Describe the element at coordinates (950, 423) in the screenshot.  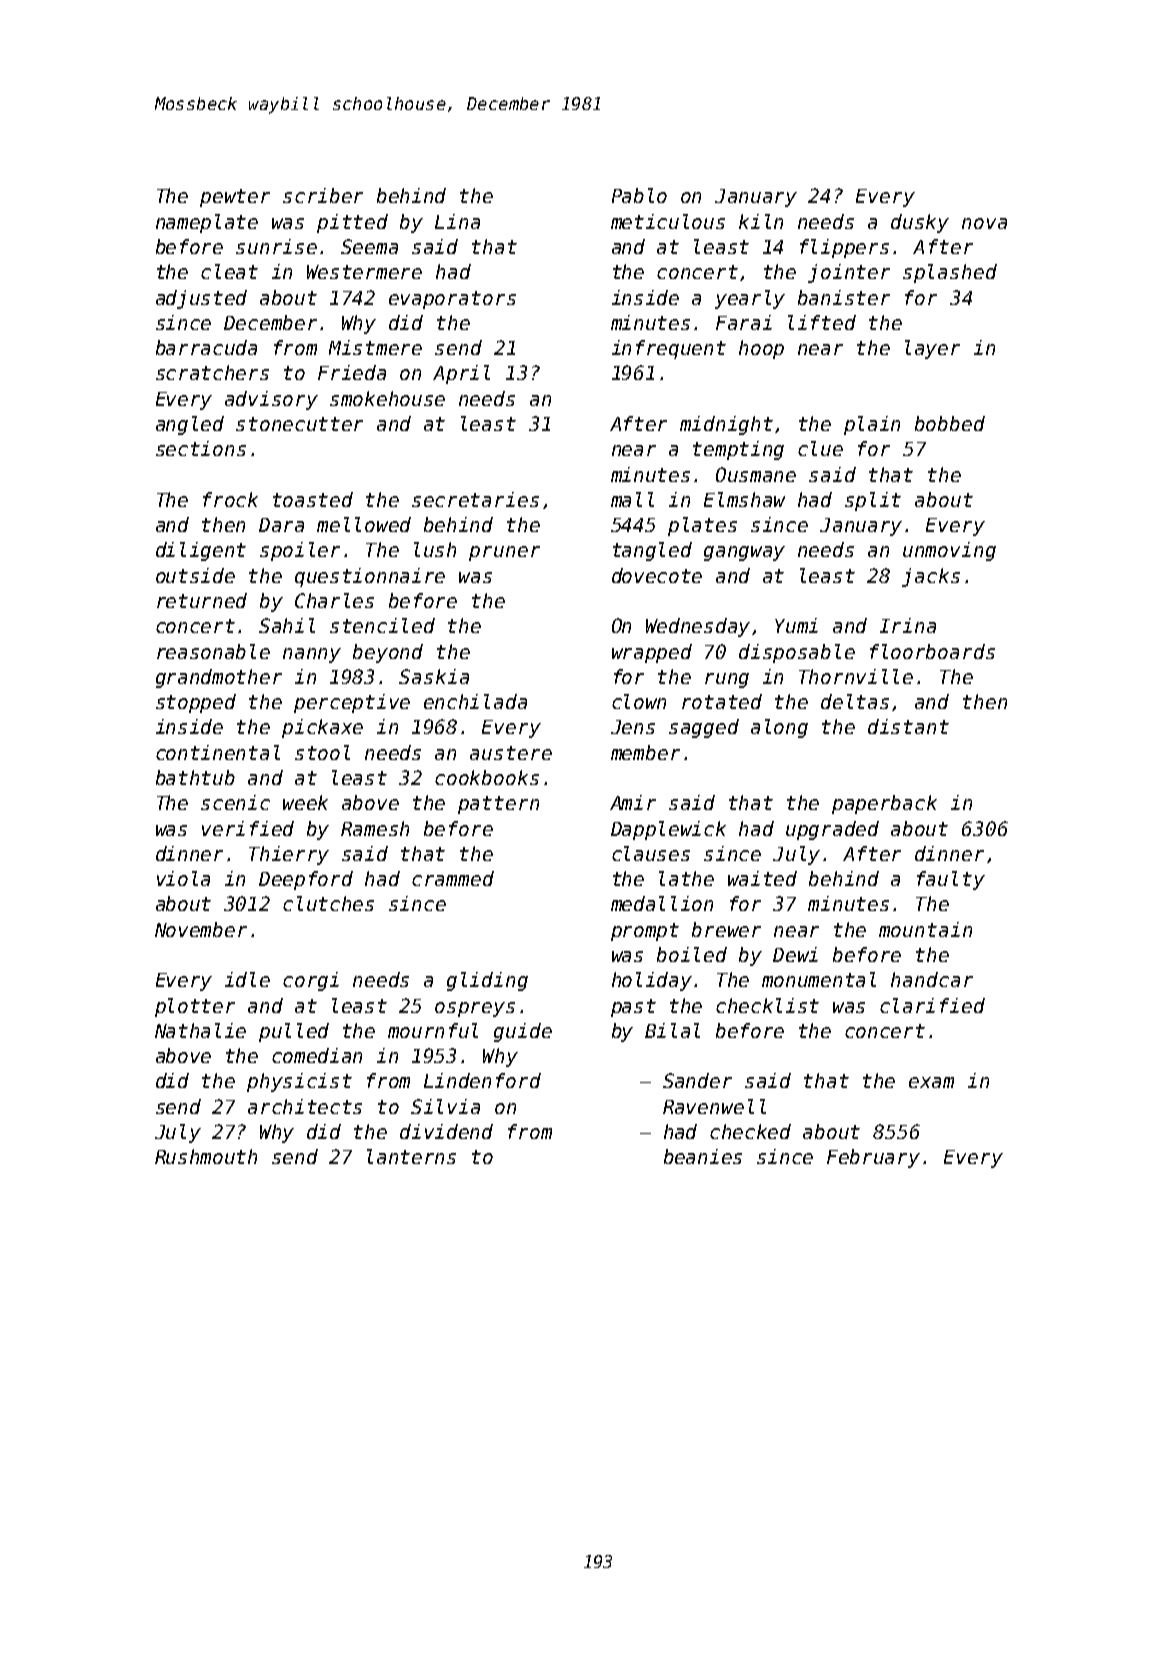
I see `bobbed` at that location.
